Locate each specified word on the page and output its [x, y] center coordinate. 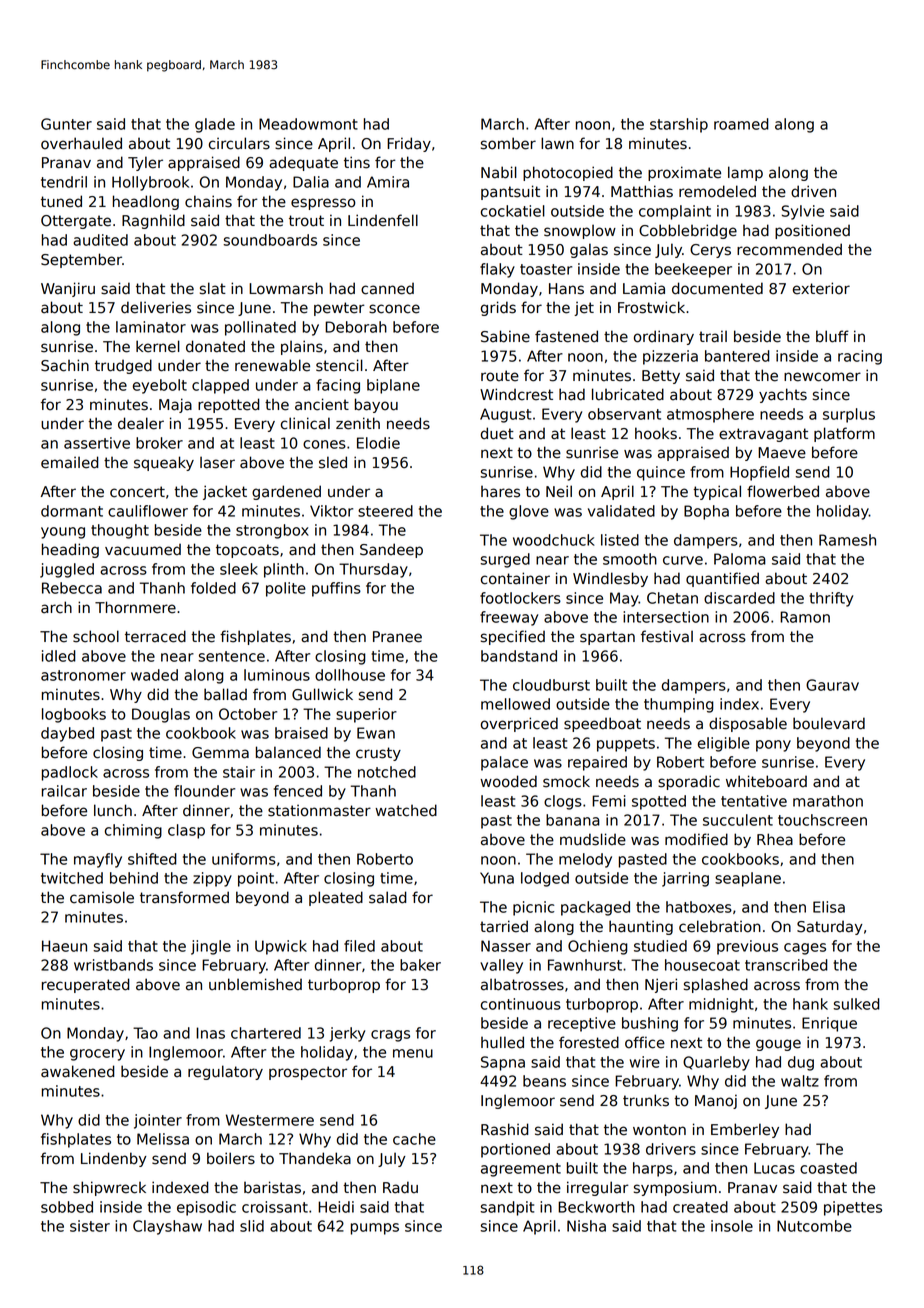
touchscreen [822, 820]
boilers [231, 1158]
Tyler [145, 163]
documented [717, 288]
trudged [123, 366]
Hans [566, 289]
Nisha [586, 1226]
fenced [298, 791]
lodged [545, 879]
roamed [741, 124]
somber [508, 143]
